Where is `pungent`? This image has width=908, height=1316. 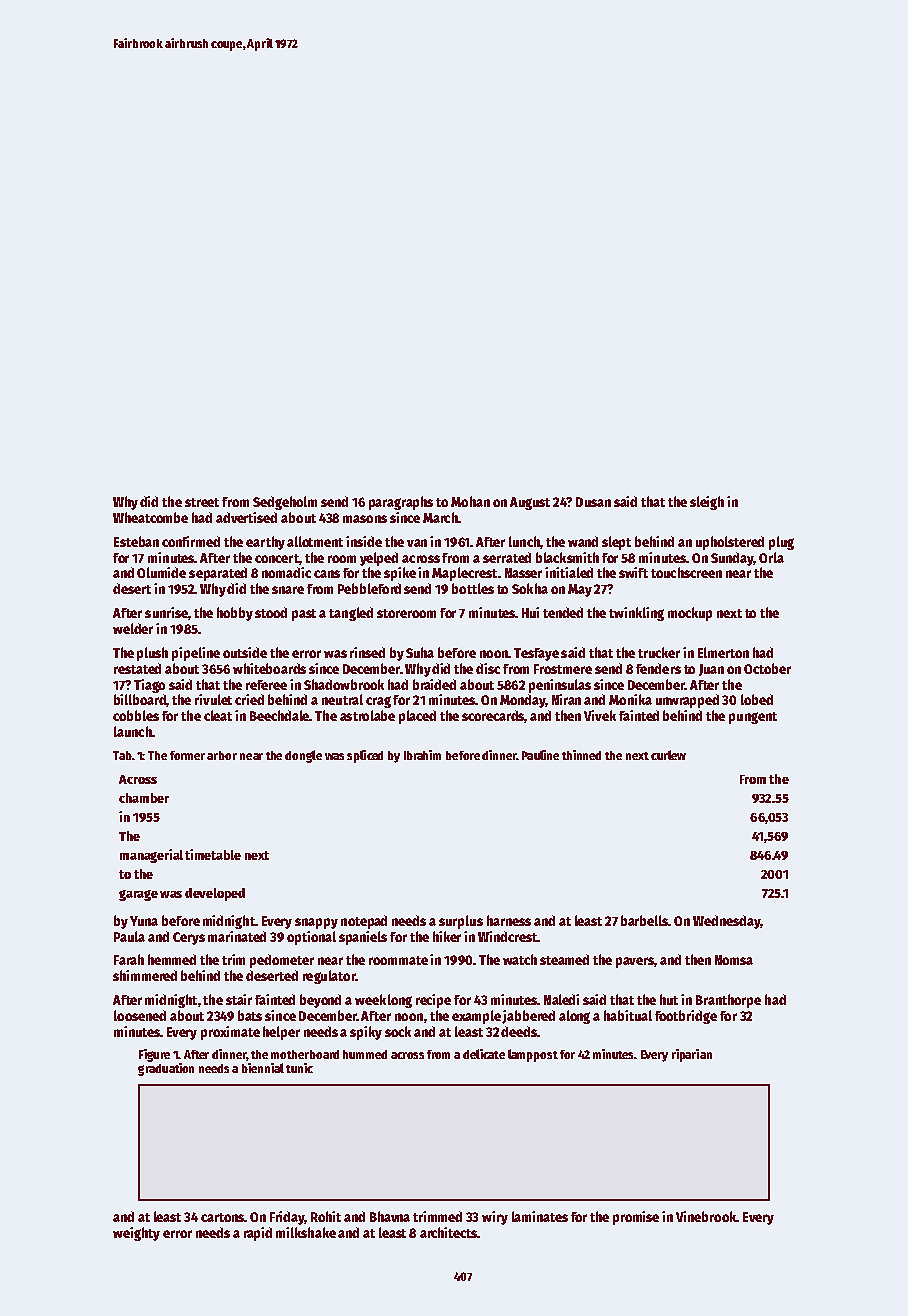 pungent is located at coordinates (753, 718).
